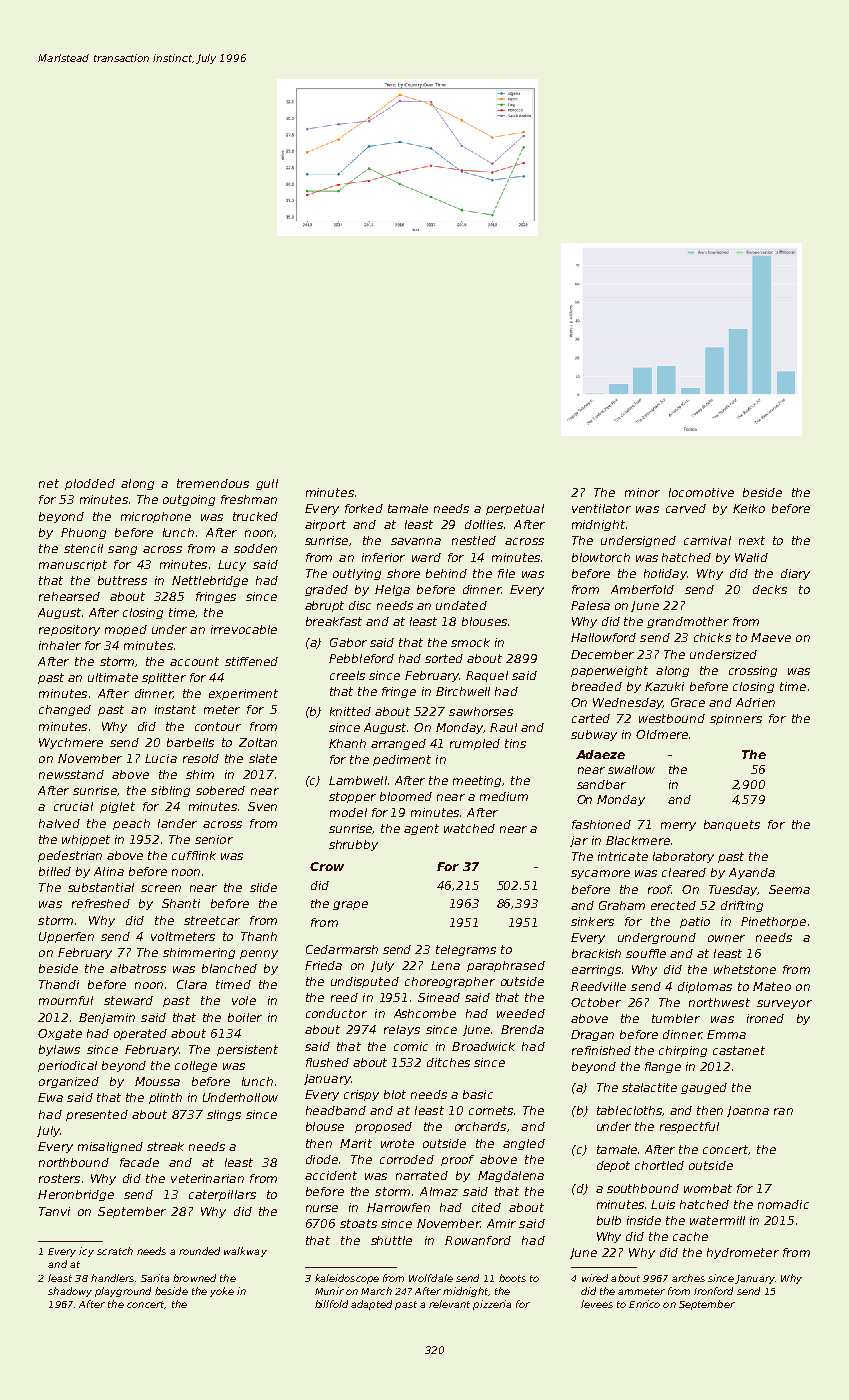  I want to click on freshman, so click(249, 499).
